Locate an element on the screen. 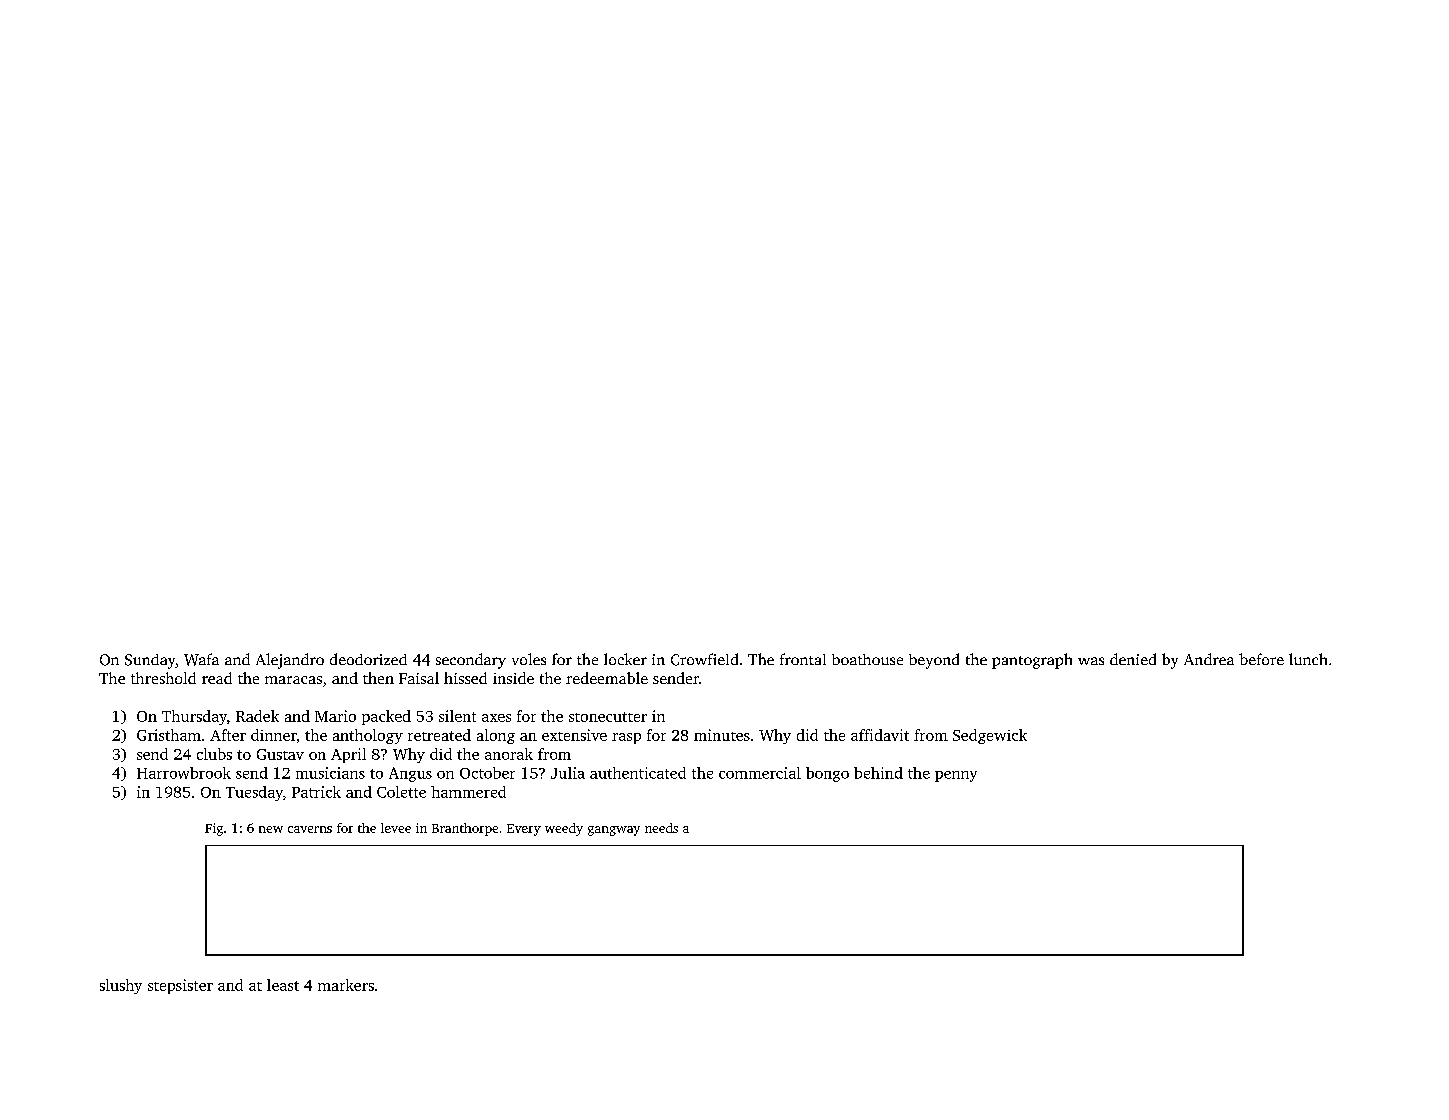  penny is located at coordinates (956, 776).
